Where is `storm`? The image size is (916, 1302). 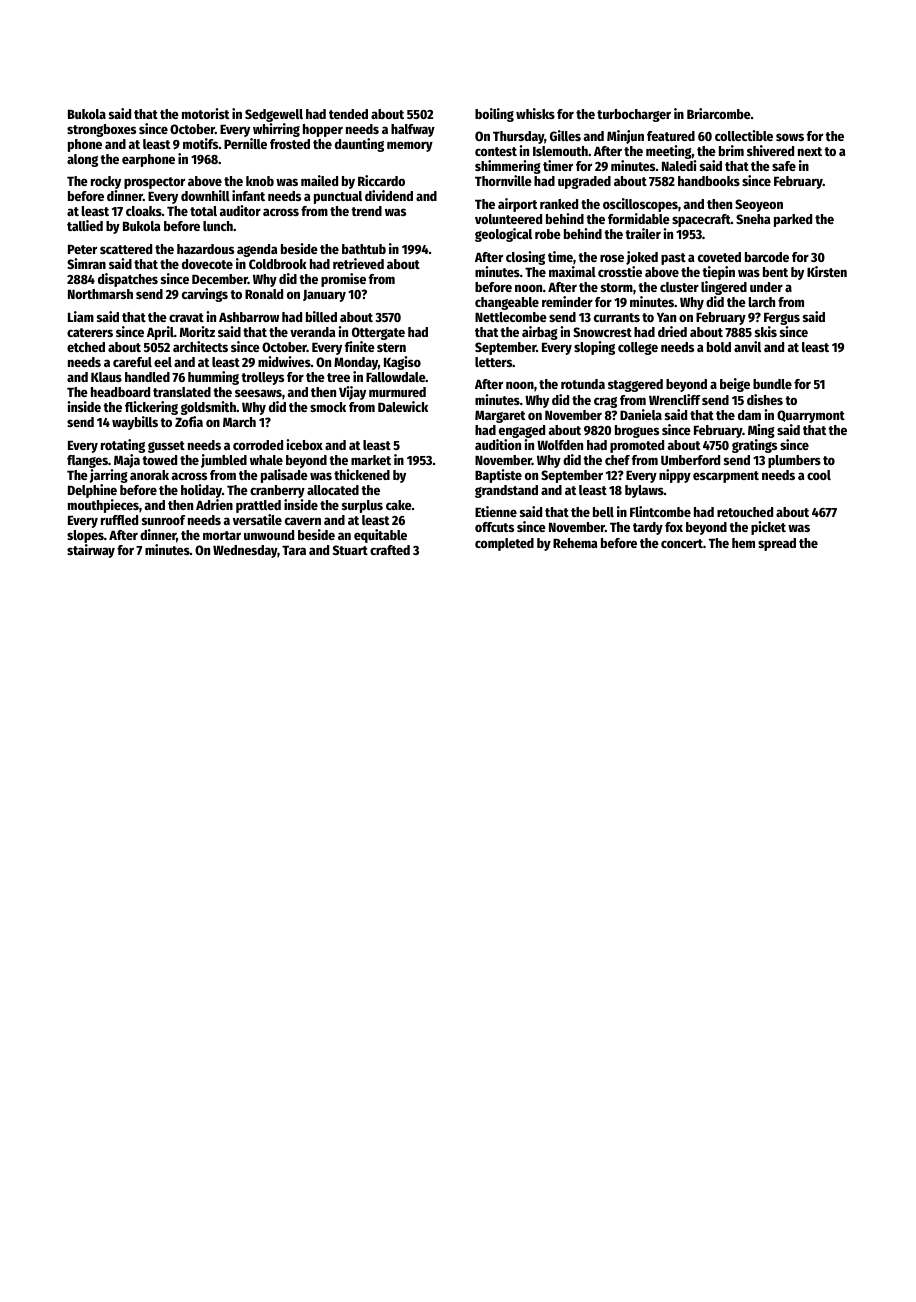
storm is located at coordinates (617, 287).
